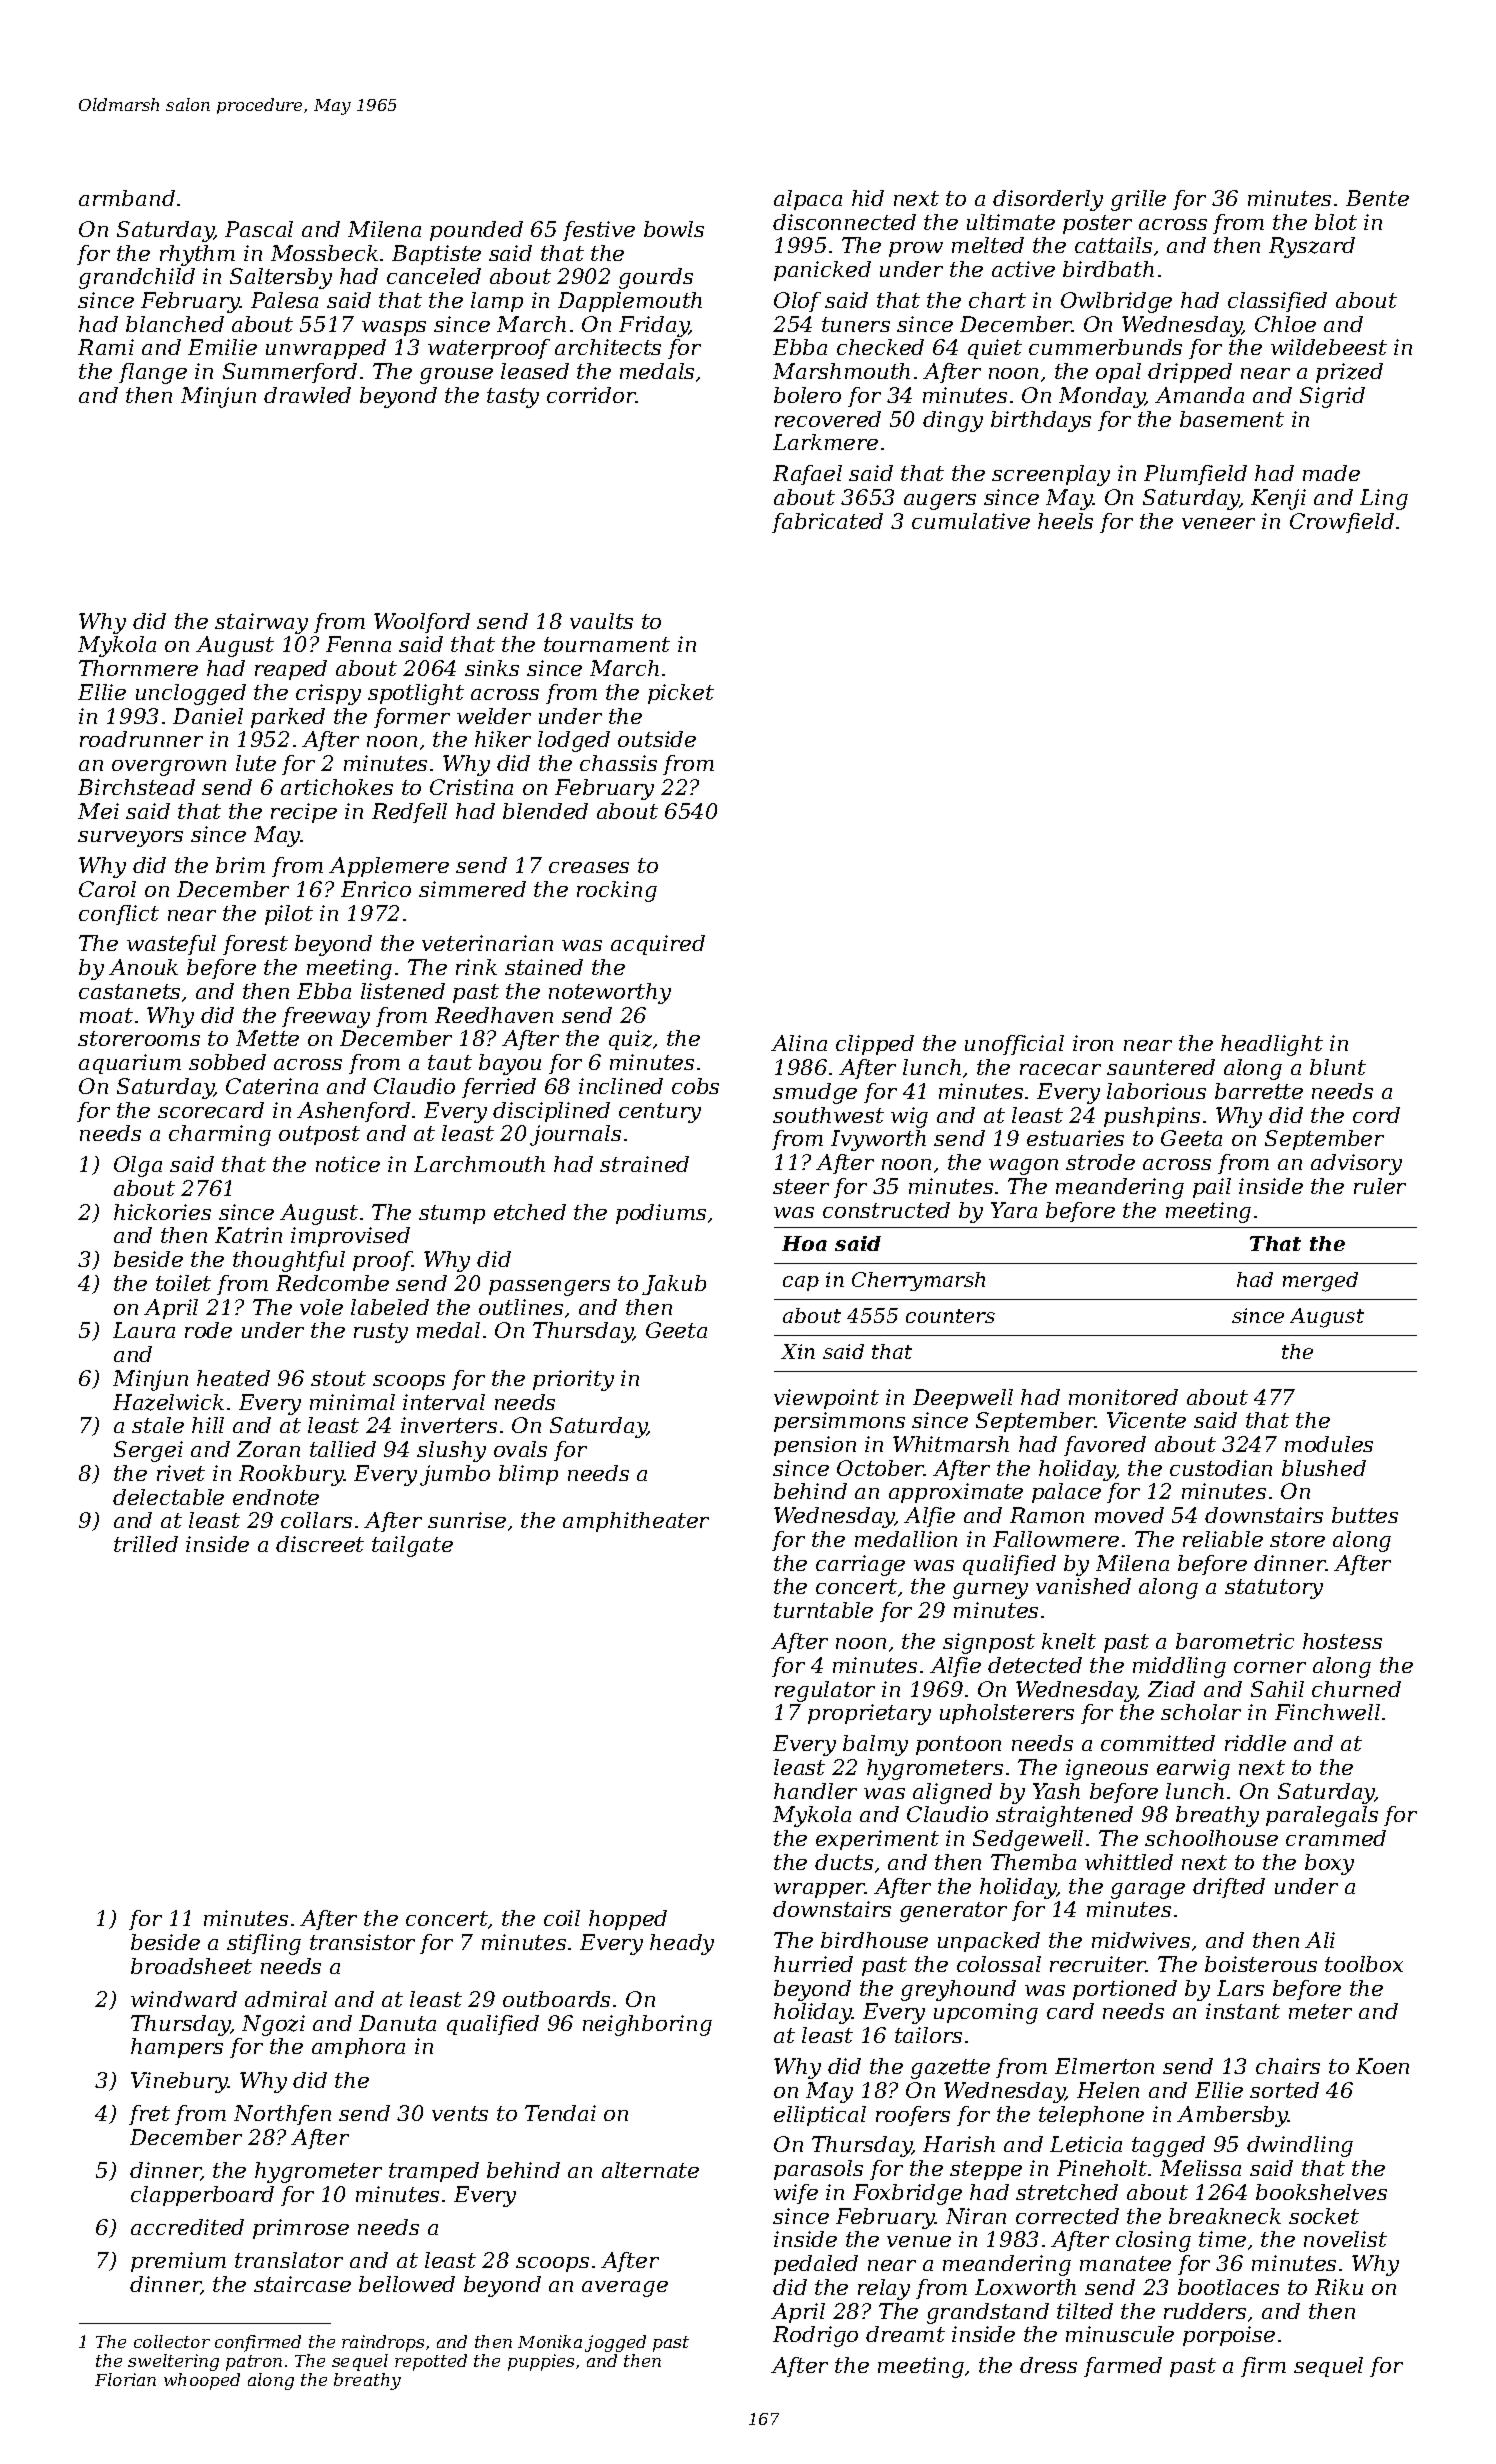 The image size is (1496, 2464). What do you see at coordinates (1123, 1397) in the screenshot?
I see `monitored` at bounding box center [1123, 1397].
